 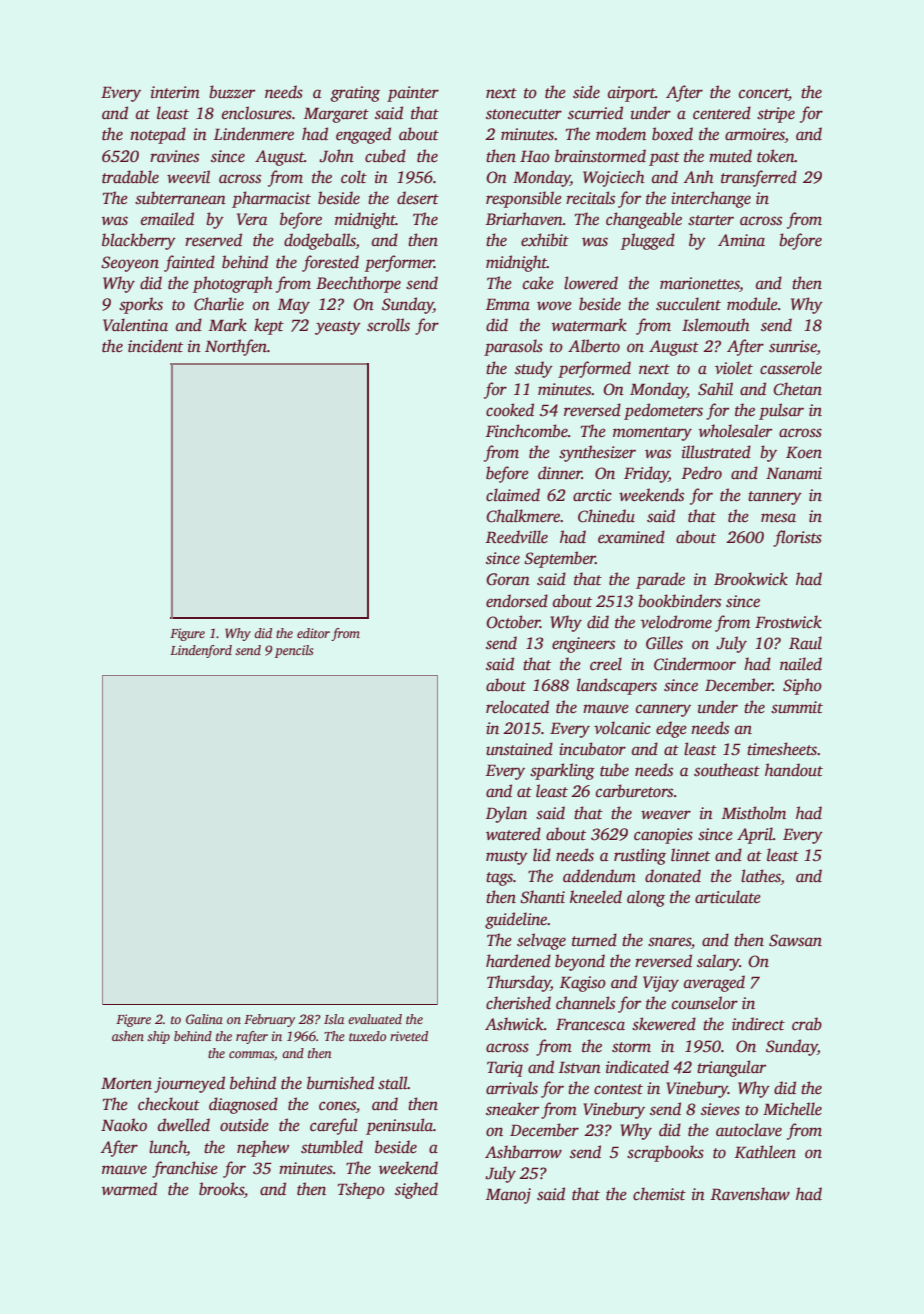 I want to click on editor, so click(x=313, y=633).
